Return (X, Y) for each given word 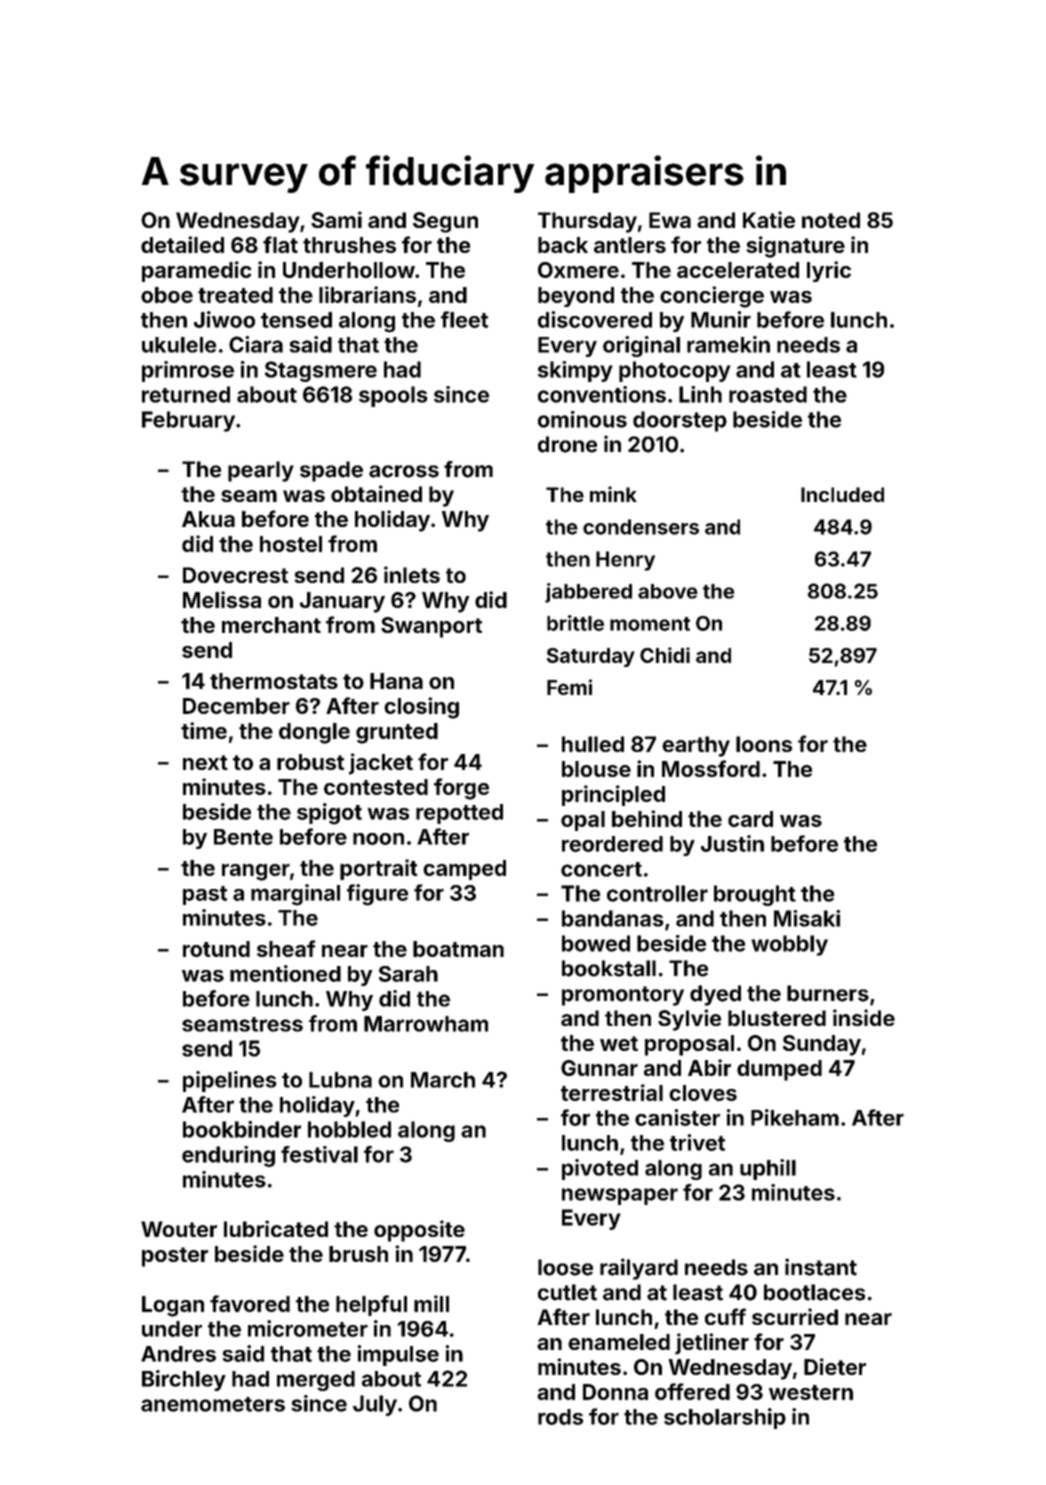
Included (842, 494)
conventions (602, 394)
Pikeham (795, 1117)
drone (567, 444)
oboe (167, 295)
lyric (829, 271)
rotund (216, 949)
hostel (291, 544)
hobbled (349, 1129)
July (375, 1405)
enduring (228, 1156)
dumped (779, 1070)
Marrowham (426, 1024)
